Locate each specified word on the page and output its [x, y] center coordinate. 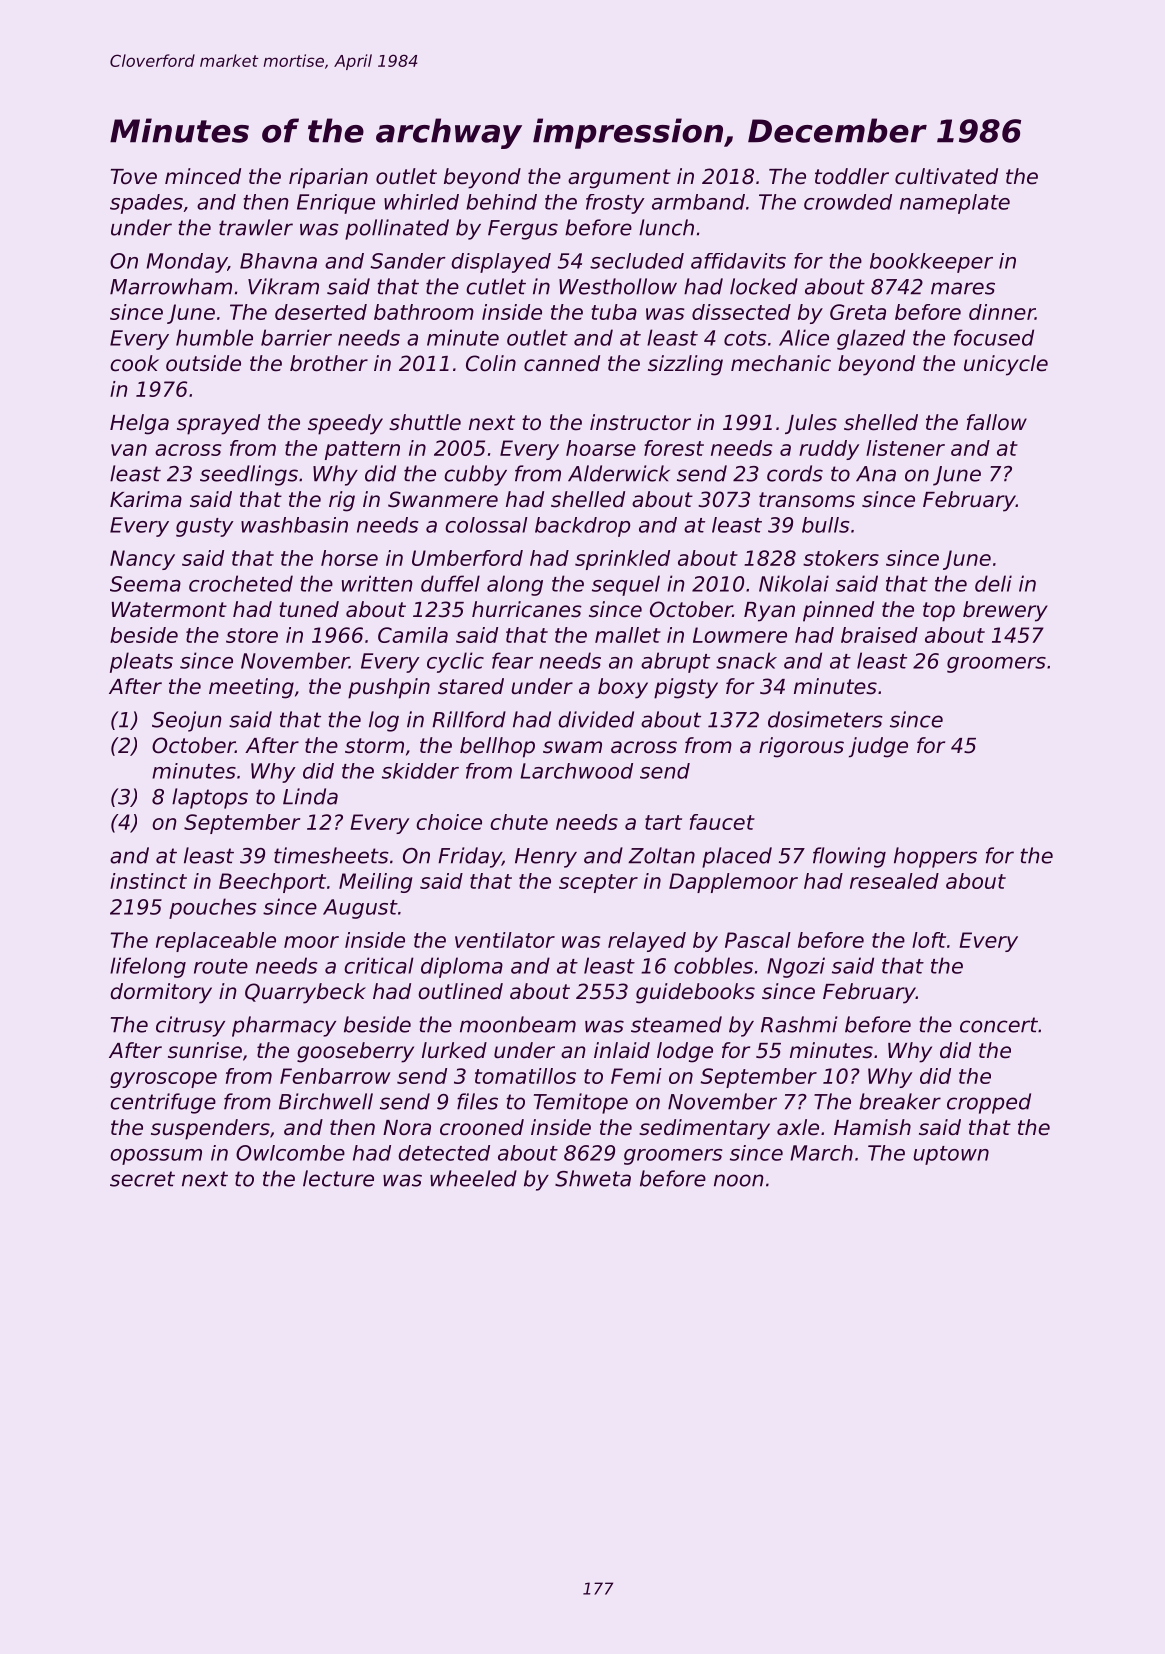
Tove [134, 177]
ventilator [505, 940]
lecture [338, 1178]
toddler [852, 176]
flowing [849, 857]
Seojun [186, 721]
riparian [328, 178]
